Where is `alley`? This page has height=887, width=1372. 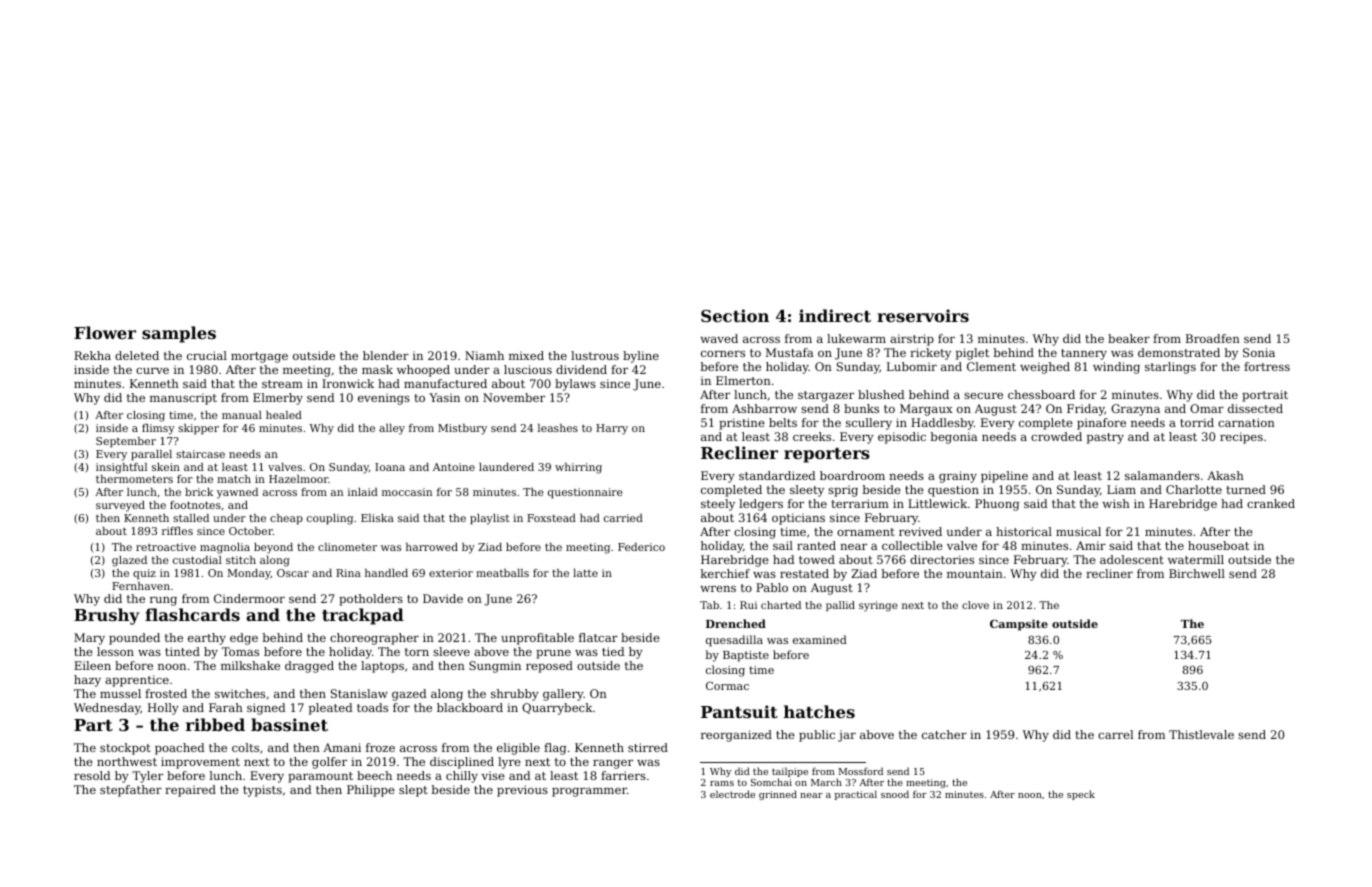
alley is located at coordinates (392, 429).
